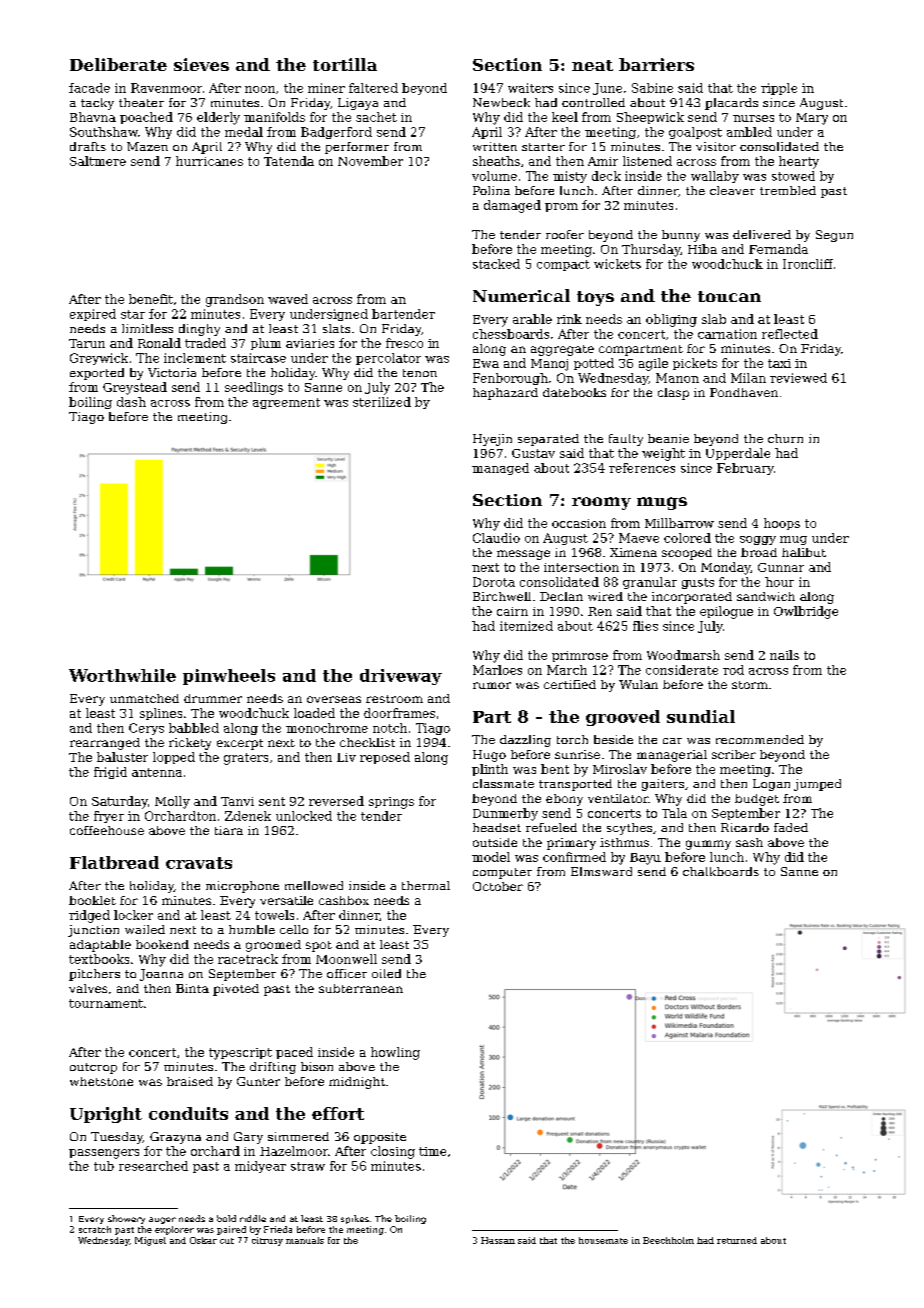 The width and height of the page is (924, 1308). What do you see at coordinates (498, 1240) in the page?
I see `Hassan` at bounding box center [498, 1240].
